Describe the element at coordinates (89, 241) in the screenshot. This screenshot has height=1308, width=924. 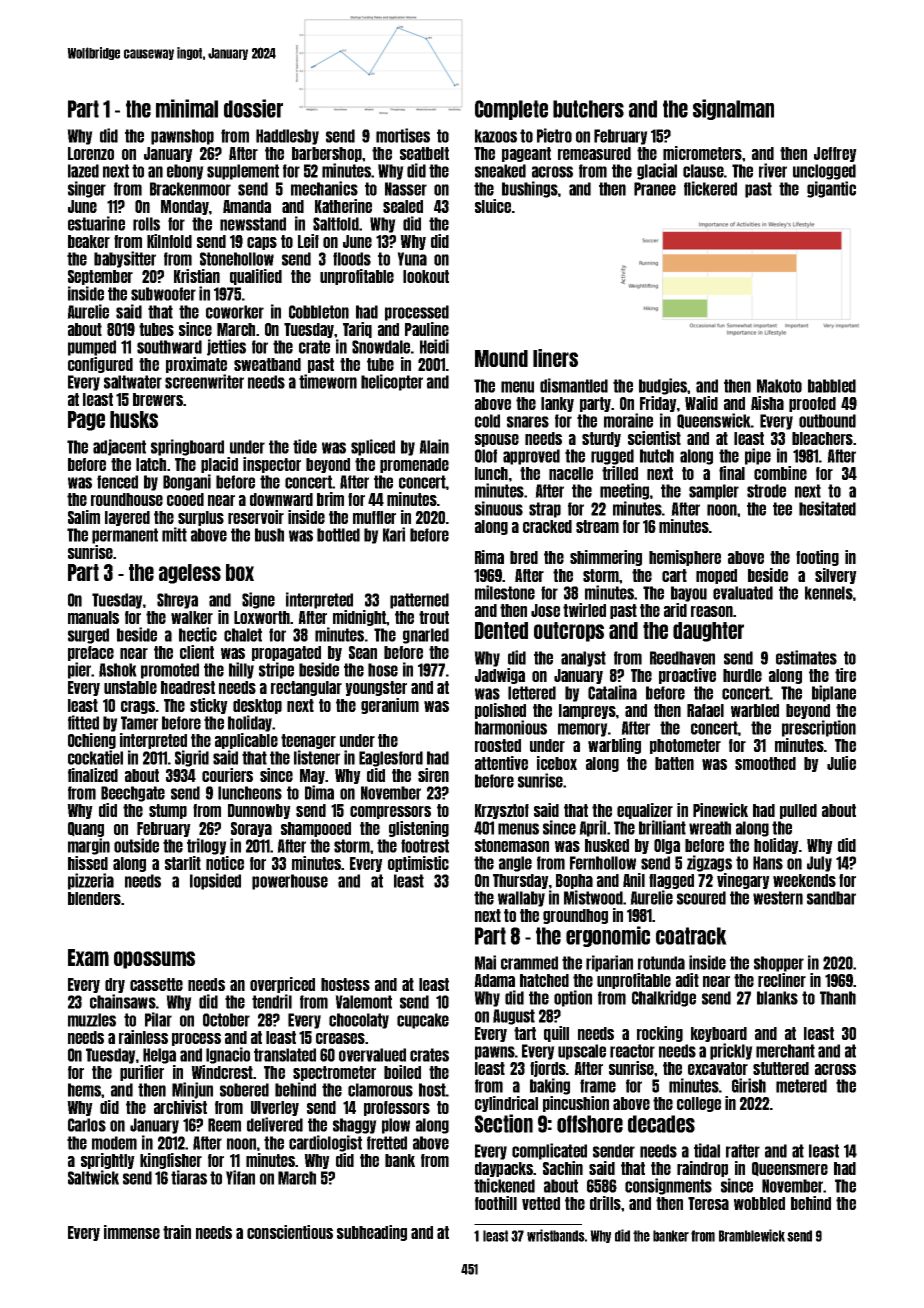
I see `beaker` at that location.
